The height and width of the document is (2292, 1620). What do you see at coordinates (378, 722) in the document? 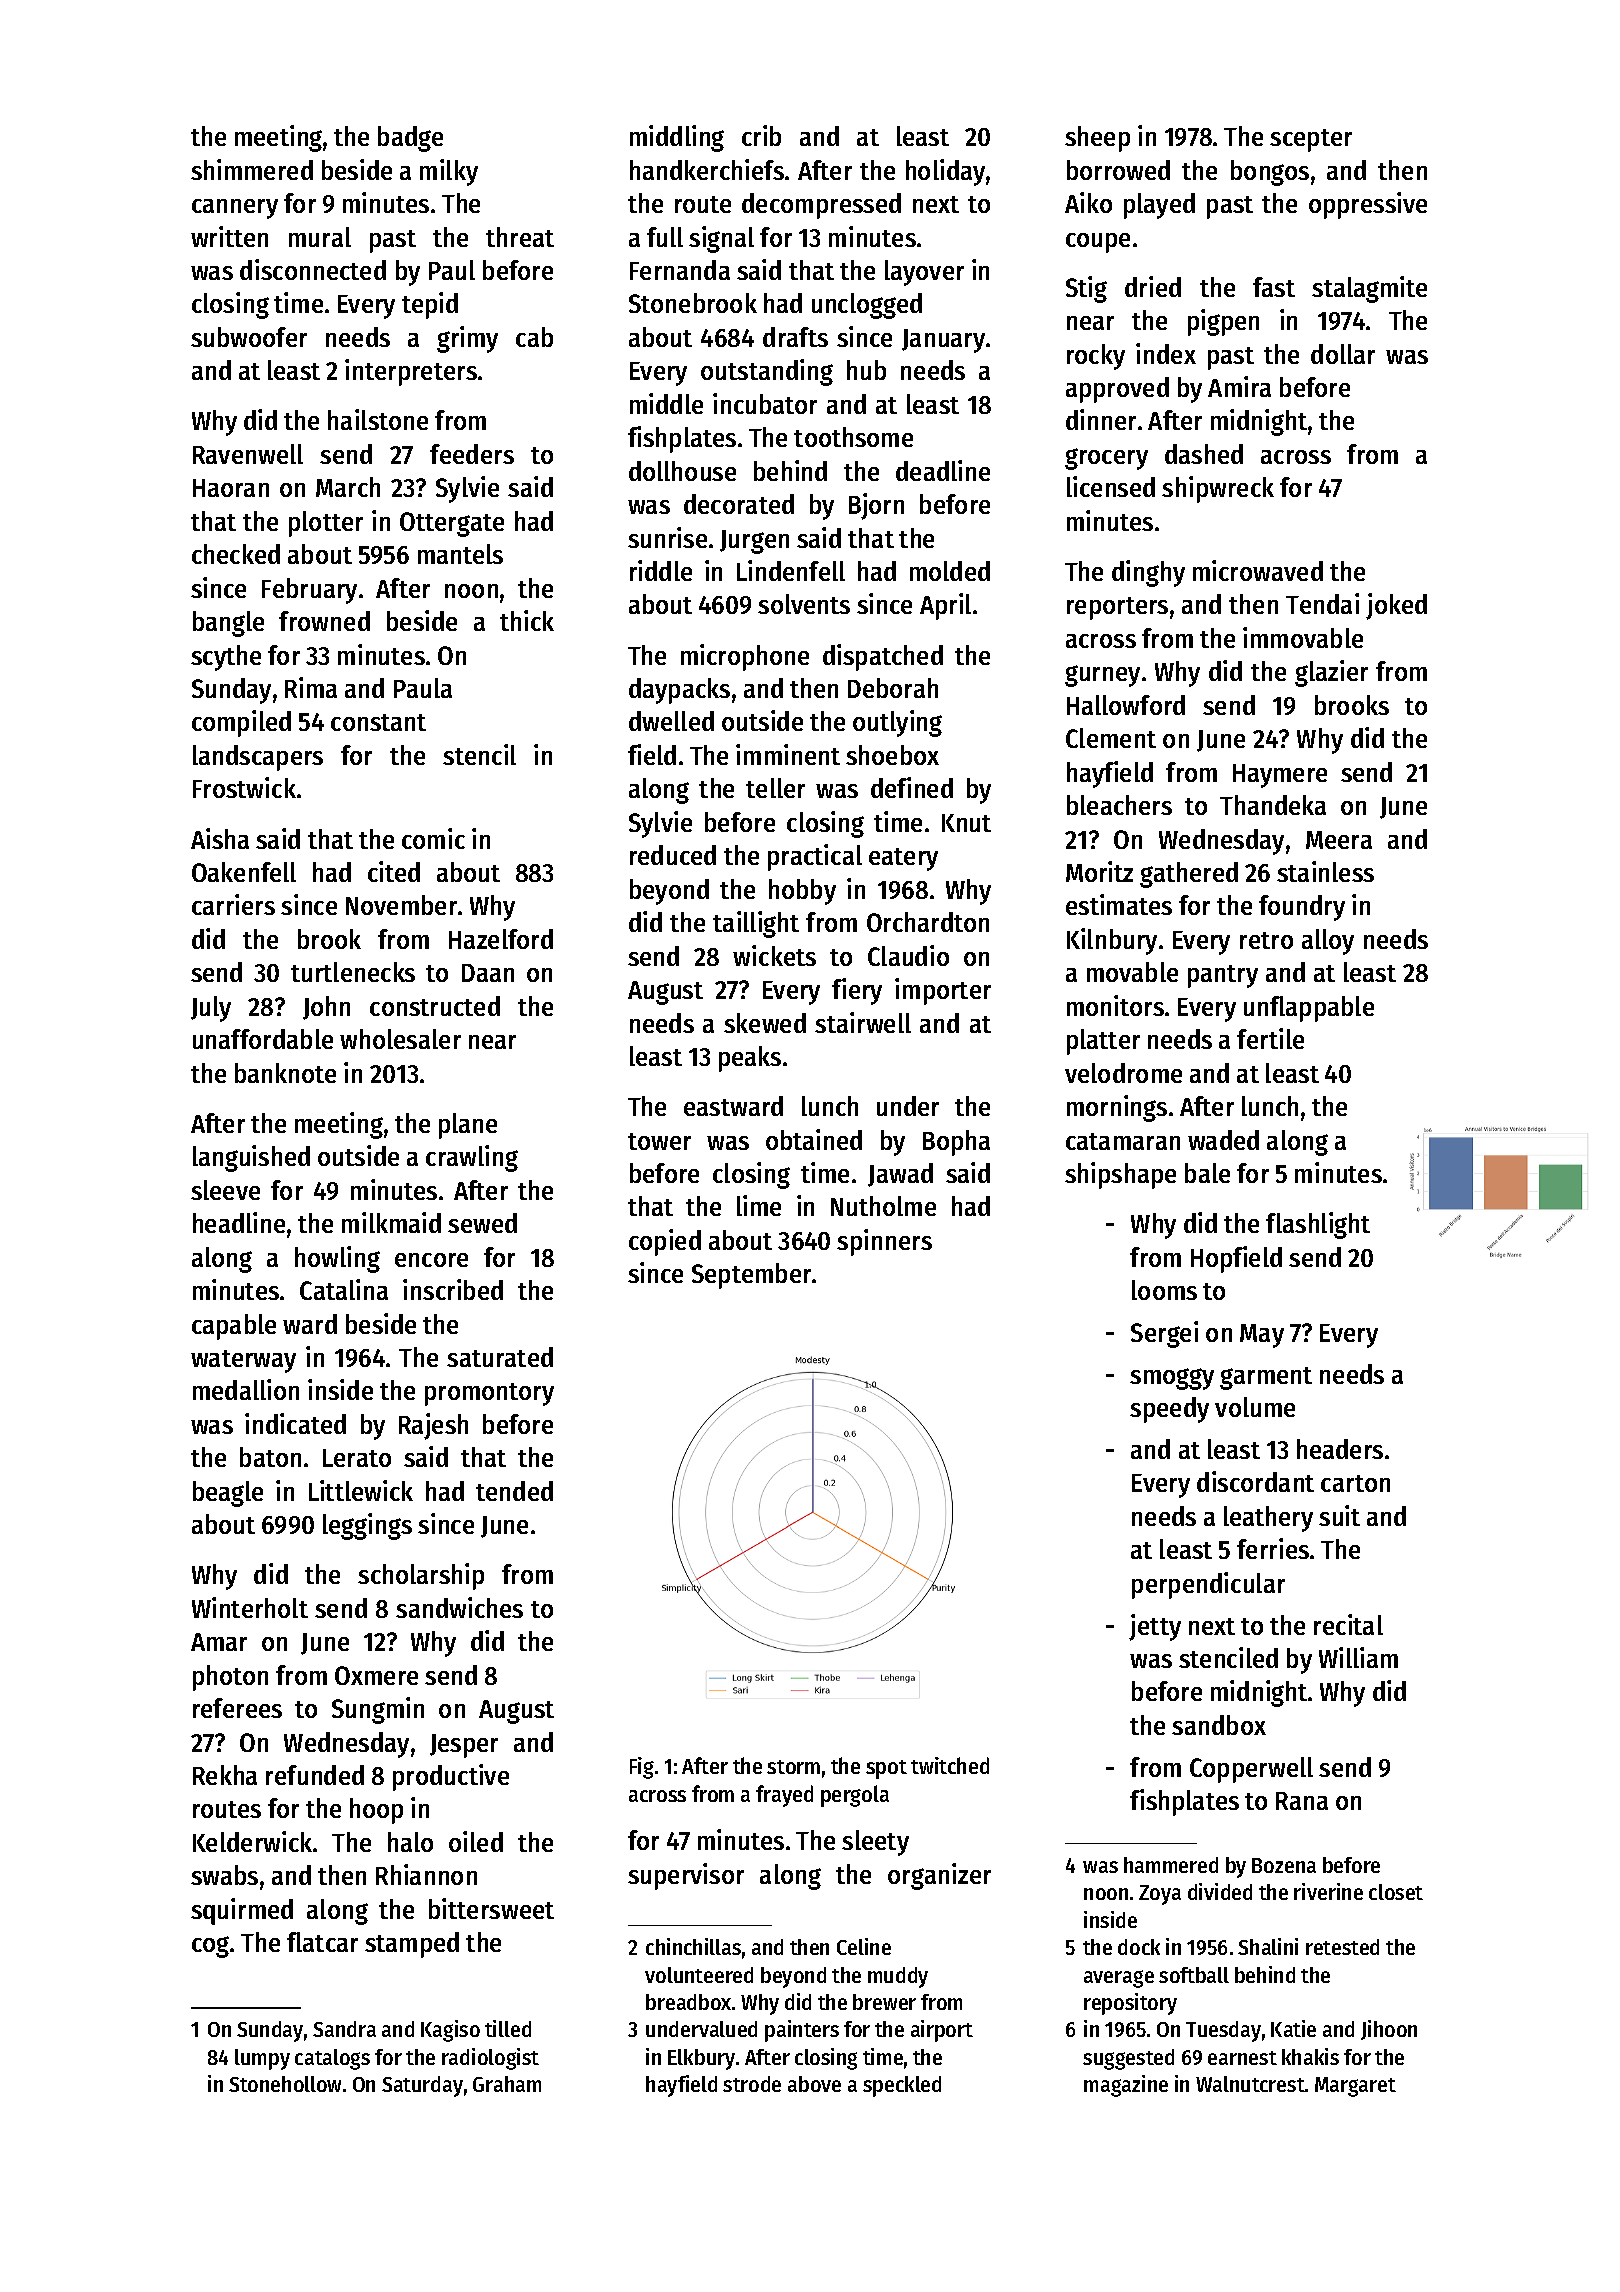
I see `constant` at bounding box center [378, 722].
